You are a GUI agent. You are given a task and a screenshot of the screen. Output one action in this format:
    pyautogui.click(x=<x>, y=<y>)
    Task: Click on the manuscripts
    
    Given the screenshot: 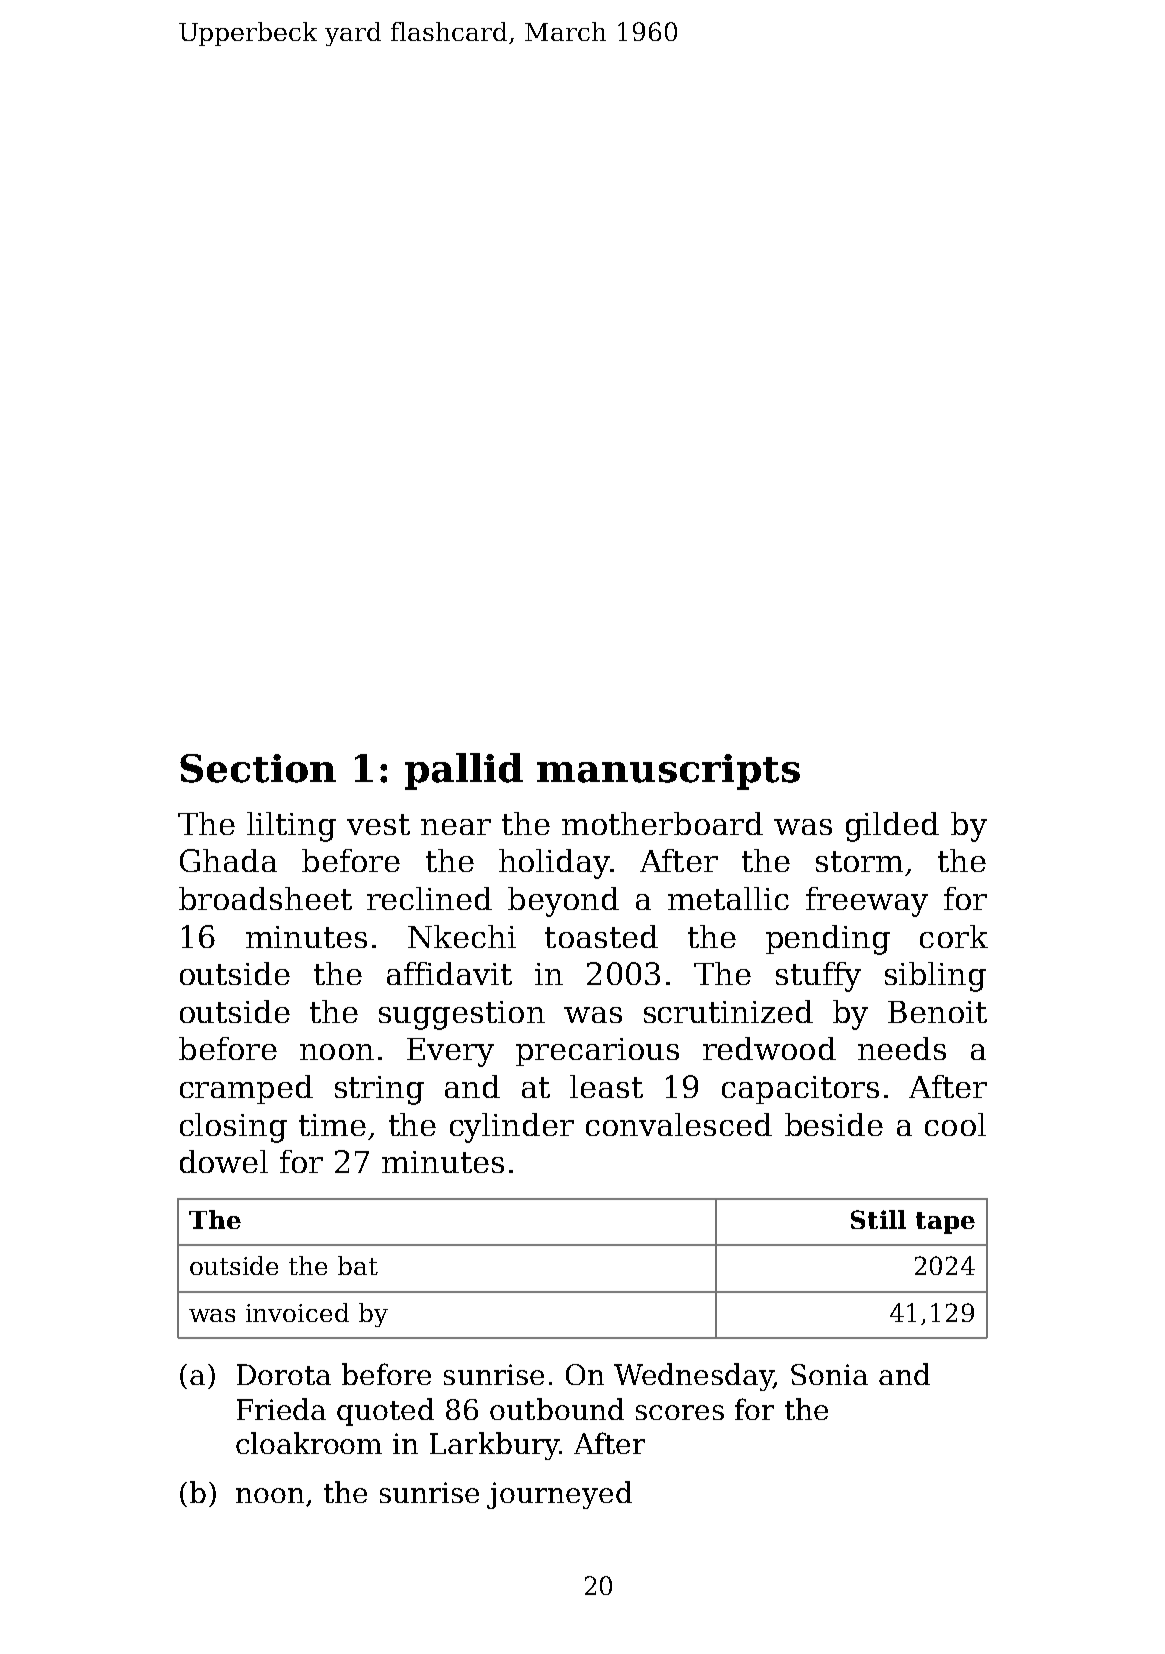 What is the action you would take?
    pyautogui.click(x=668, y=772)
